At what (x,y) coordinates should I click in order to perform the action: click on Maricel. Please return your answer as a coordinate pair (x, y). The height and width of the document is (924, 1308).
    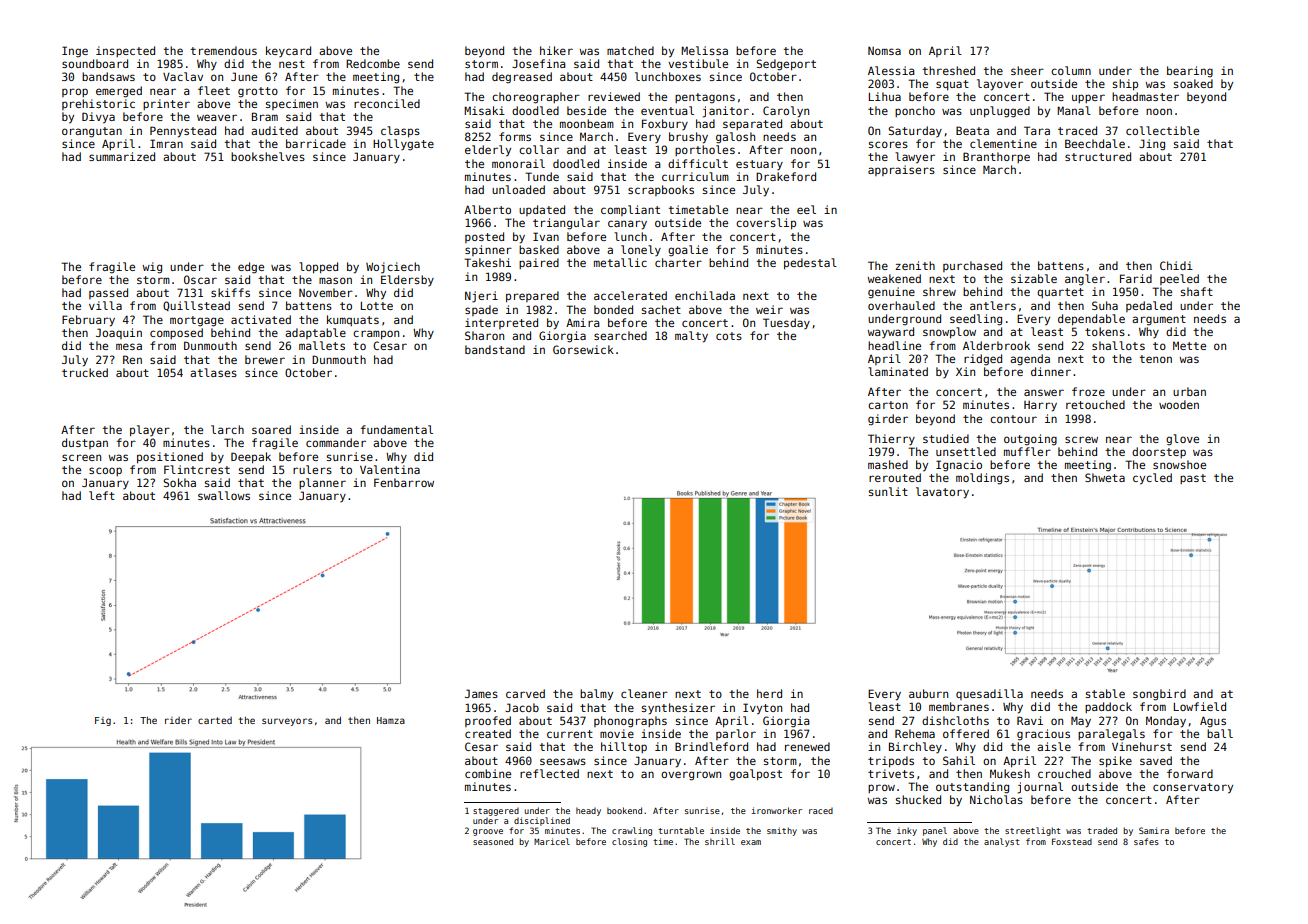
    Looking at the image, I should click on (552, 841).
